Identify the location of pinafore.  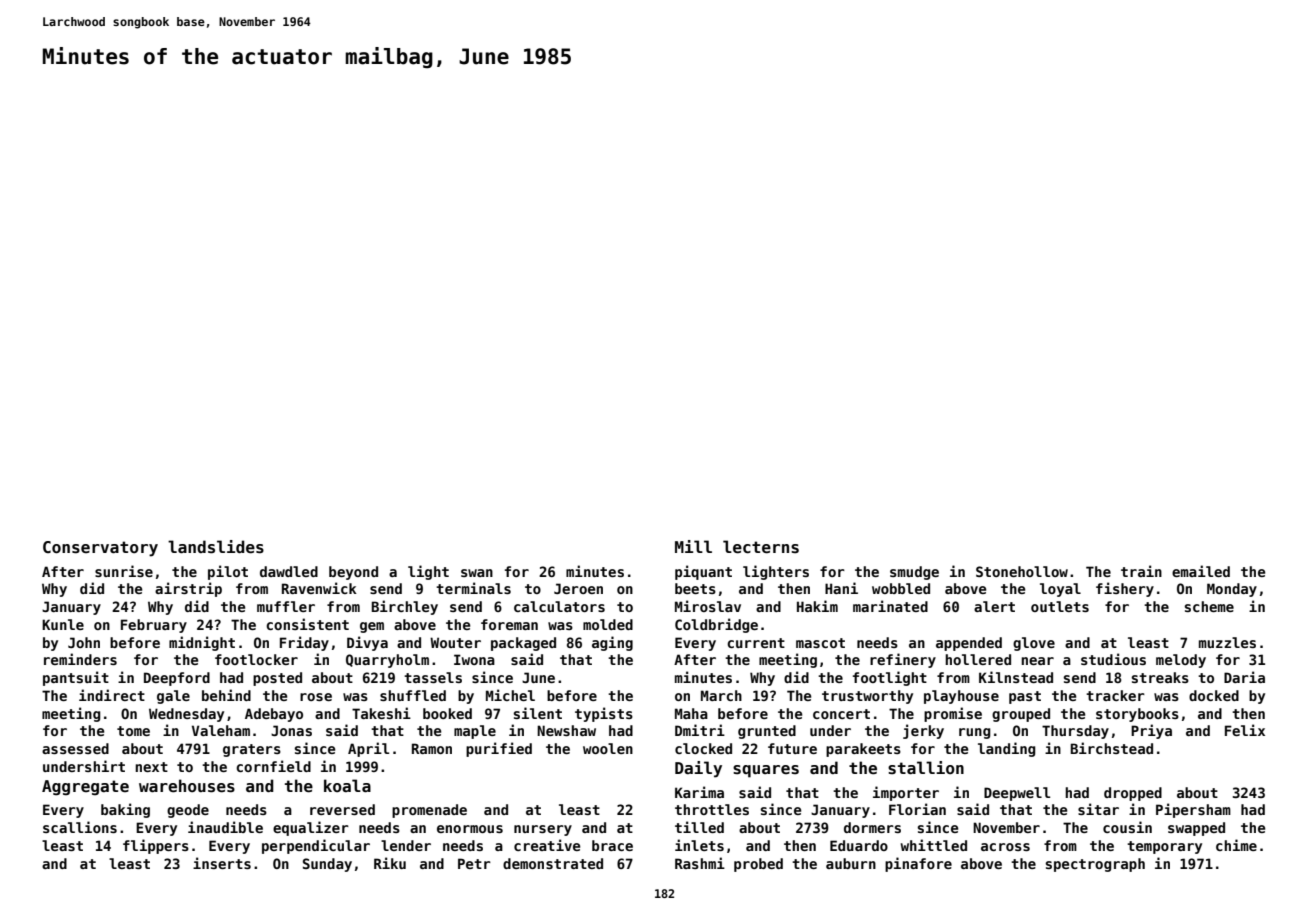
(918, 864).
